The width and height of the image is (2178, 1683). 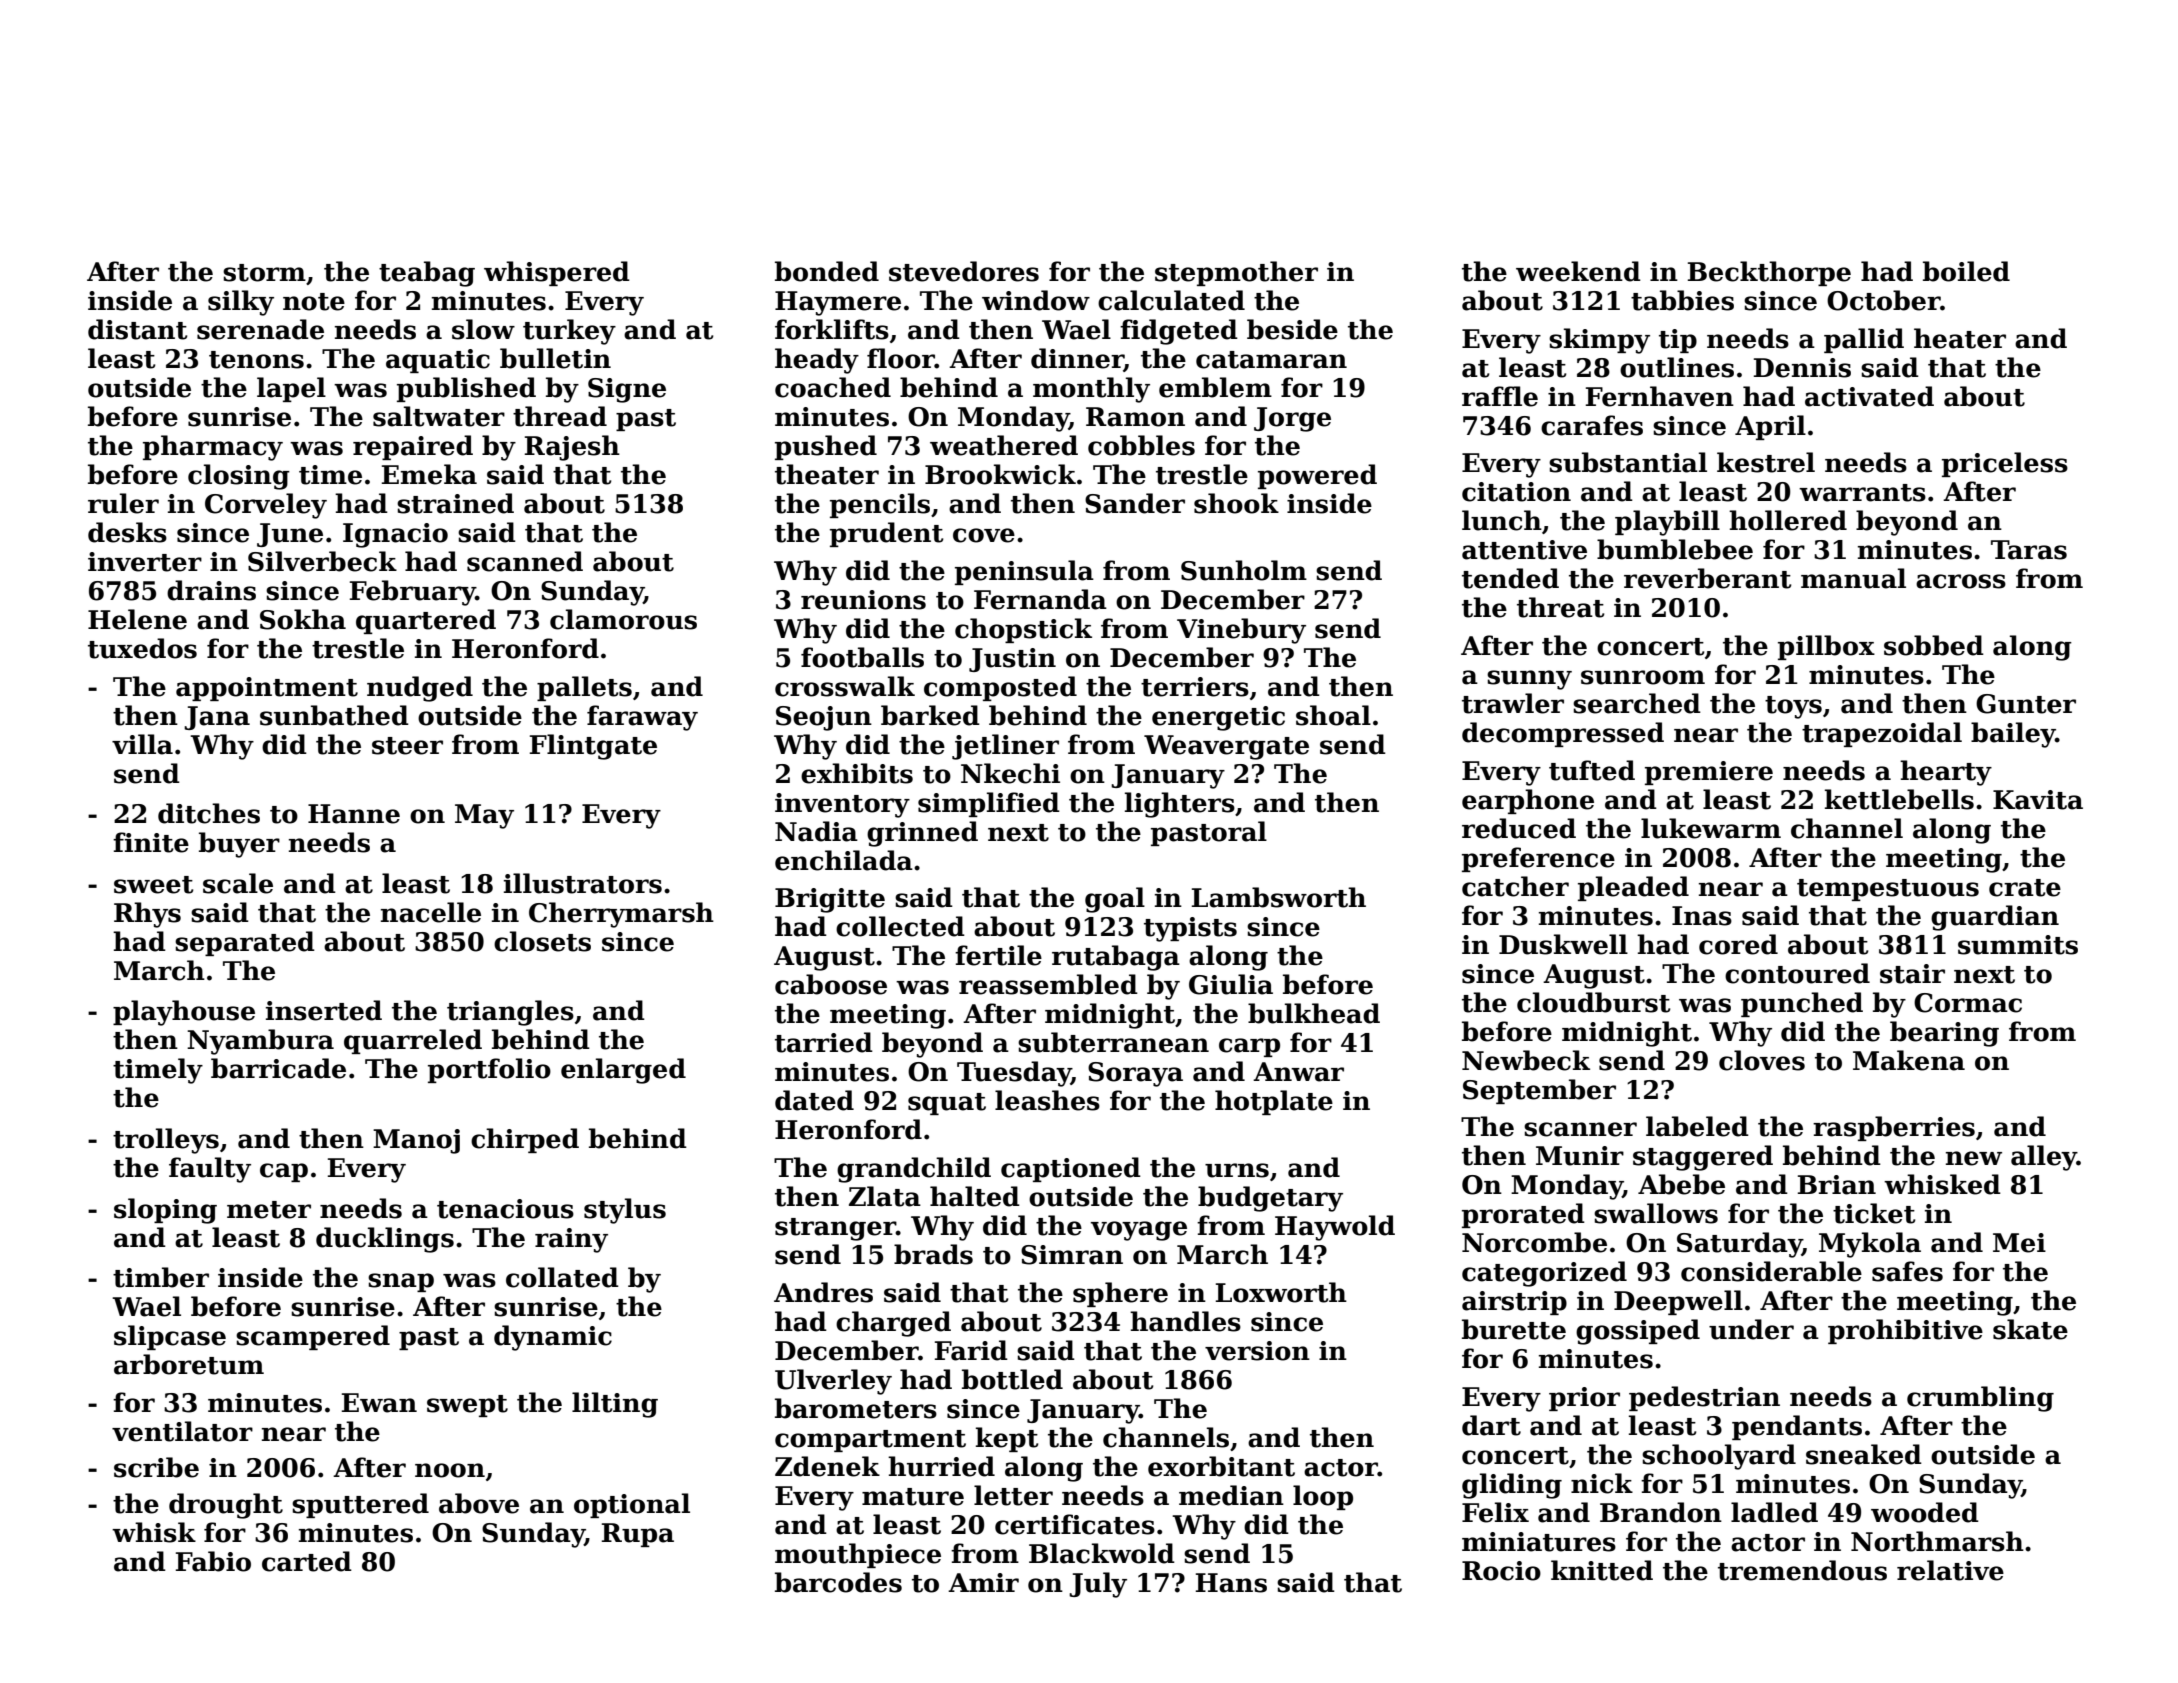 I want to click on subterranean, so click(x=1113, y=1042).
